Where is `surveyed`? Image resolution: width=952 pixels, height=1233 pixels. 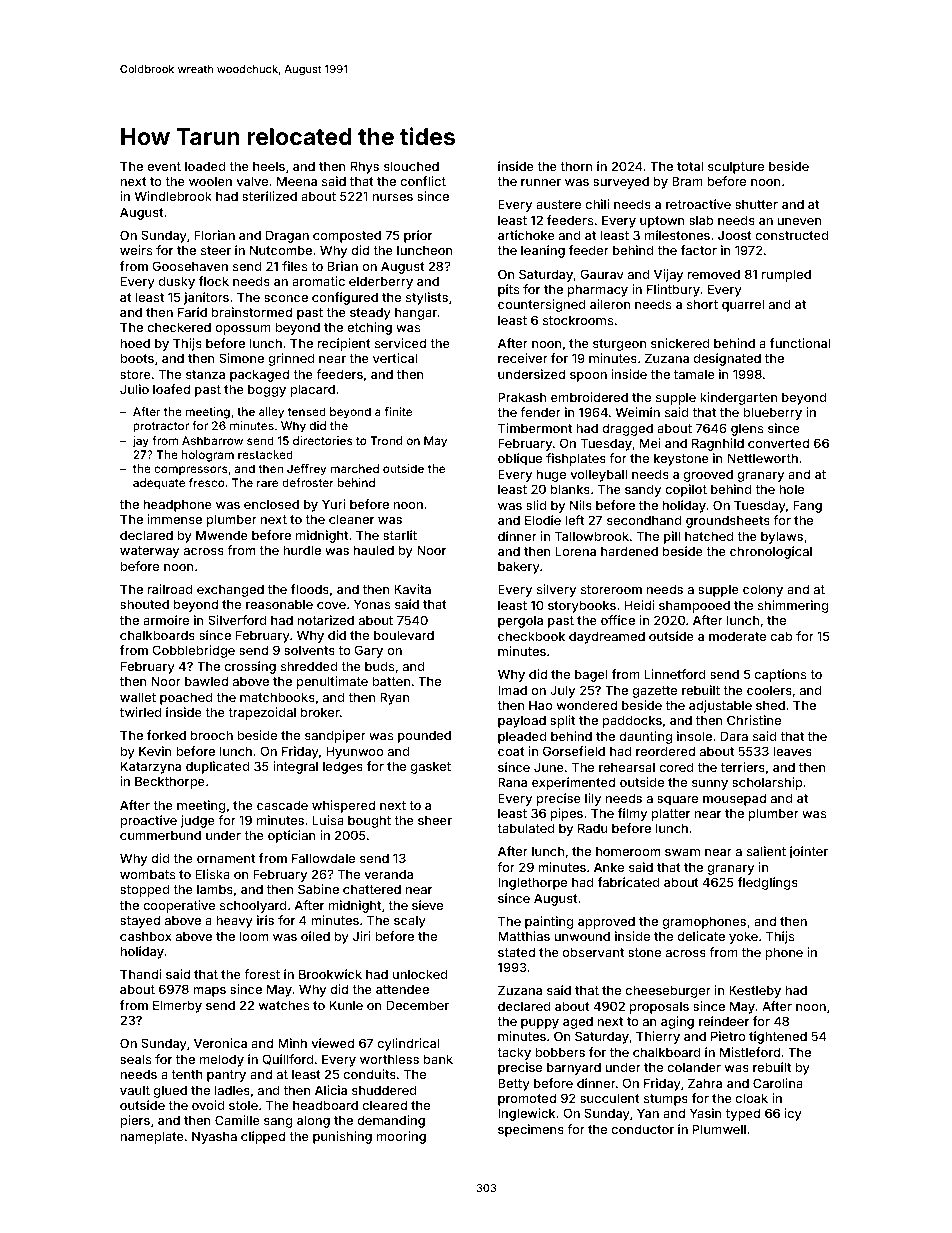
surveyed is located at coordinates (621, 182).
